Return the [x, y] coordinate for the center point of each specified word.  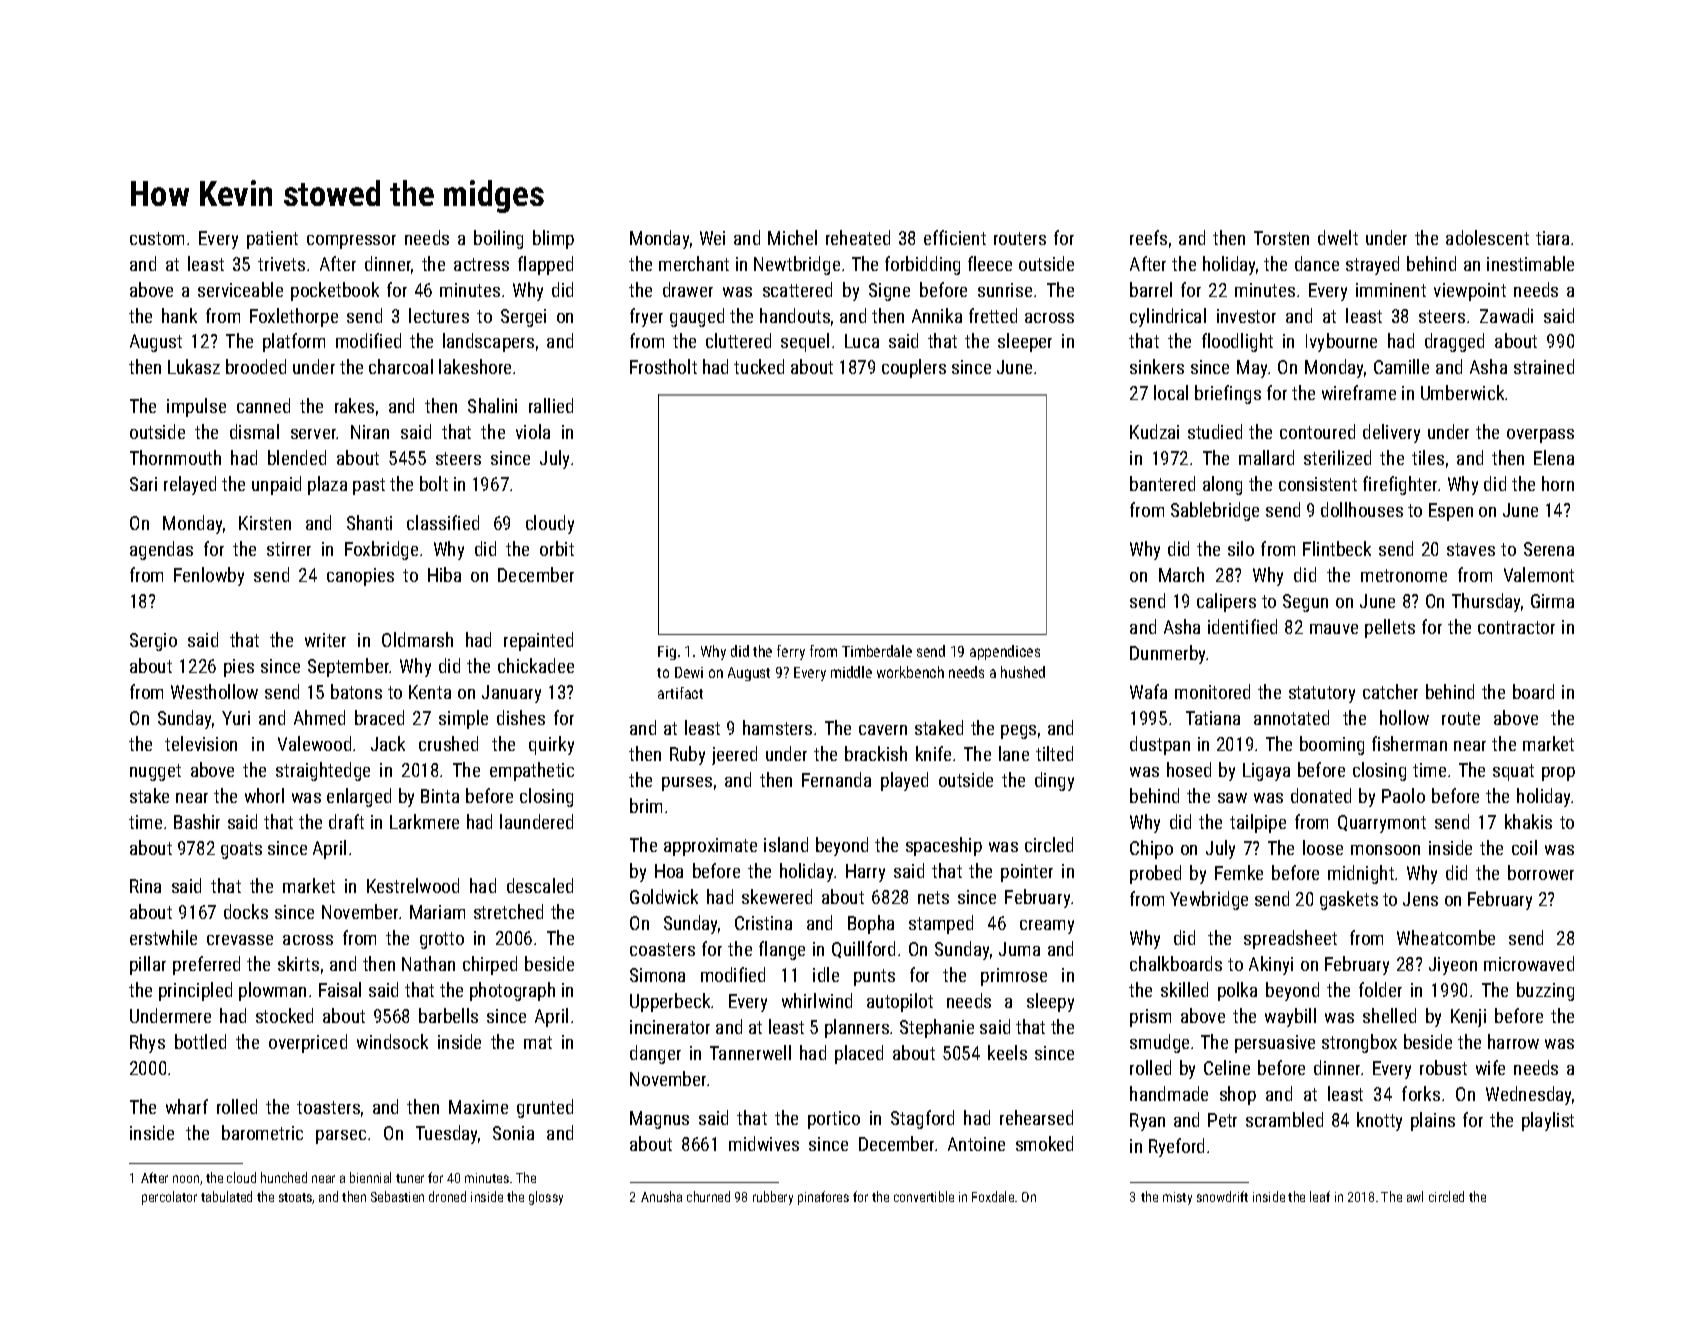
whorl [264, 795]
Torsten [1281, 238]
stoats [296, 1198]
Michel [792, 237]
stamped [941, 924]
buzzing [1545, 991]
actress [481, 264]
